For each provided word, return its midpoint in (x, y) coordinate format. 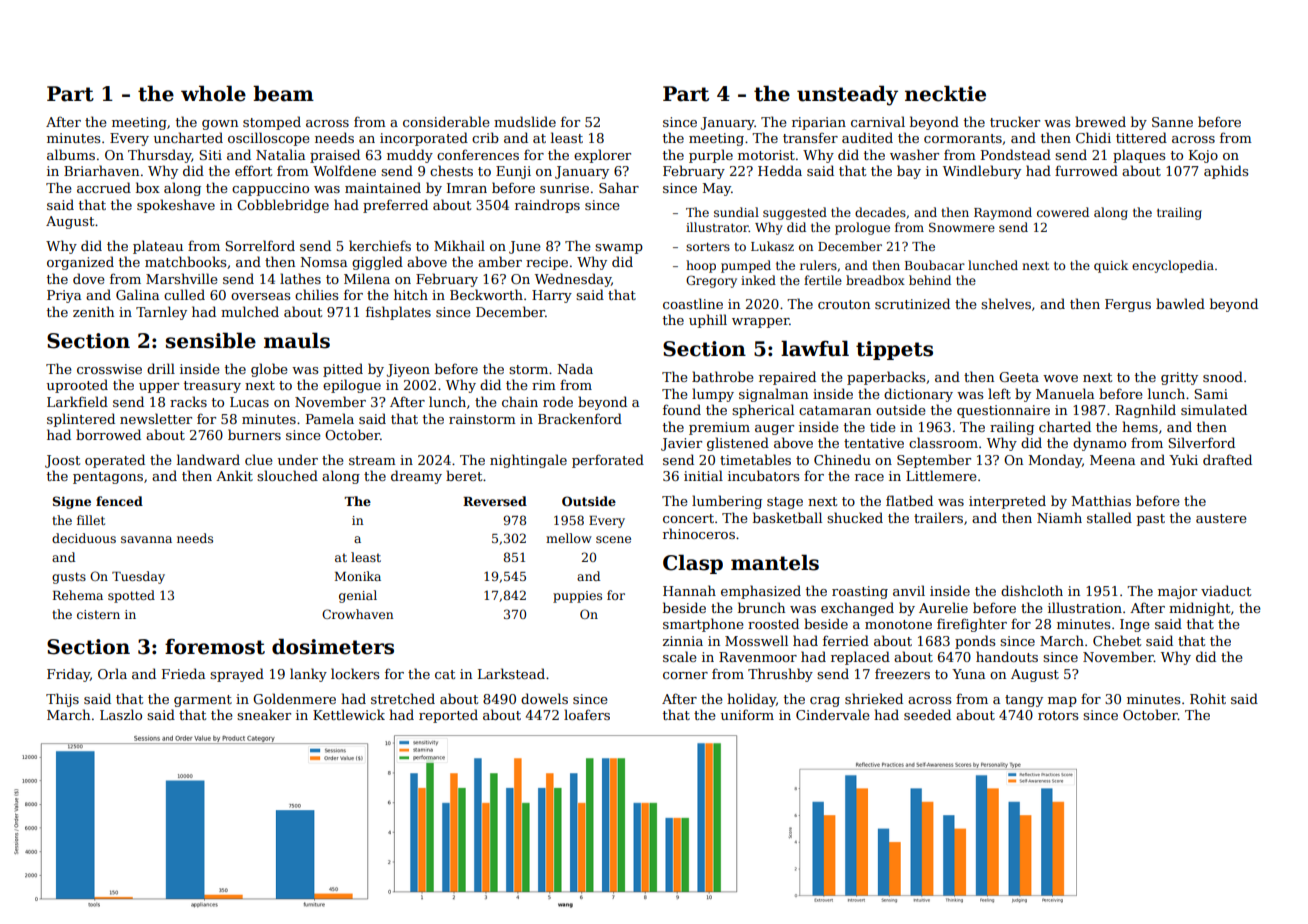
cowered (1063, 212)
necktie (945, 93)
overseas (260, 296)
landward (208, 459)
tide (883, 426)
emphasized (761, 592)
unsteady (847, 95)
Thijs (62, 700)
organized (80, 263)
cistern (98, 614)
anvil (909, 590)
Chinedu (842, 459)
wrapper (760, 323)
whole (213, 93)
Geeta (1019, 377)
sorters (708, 246)
